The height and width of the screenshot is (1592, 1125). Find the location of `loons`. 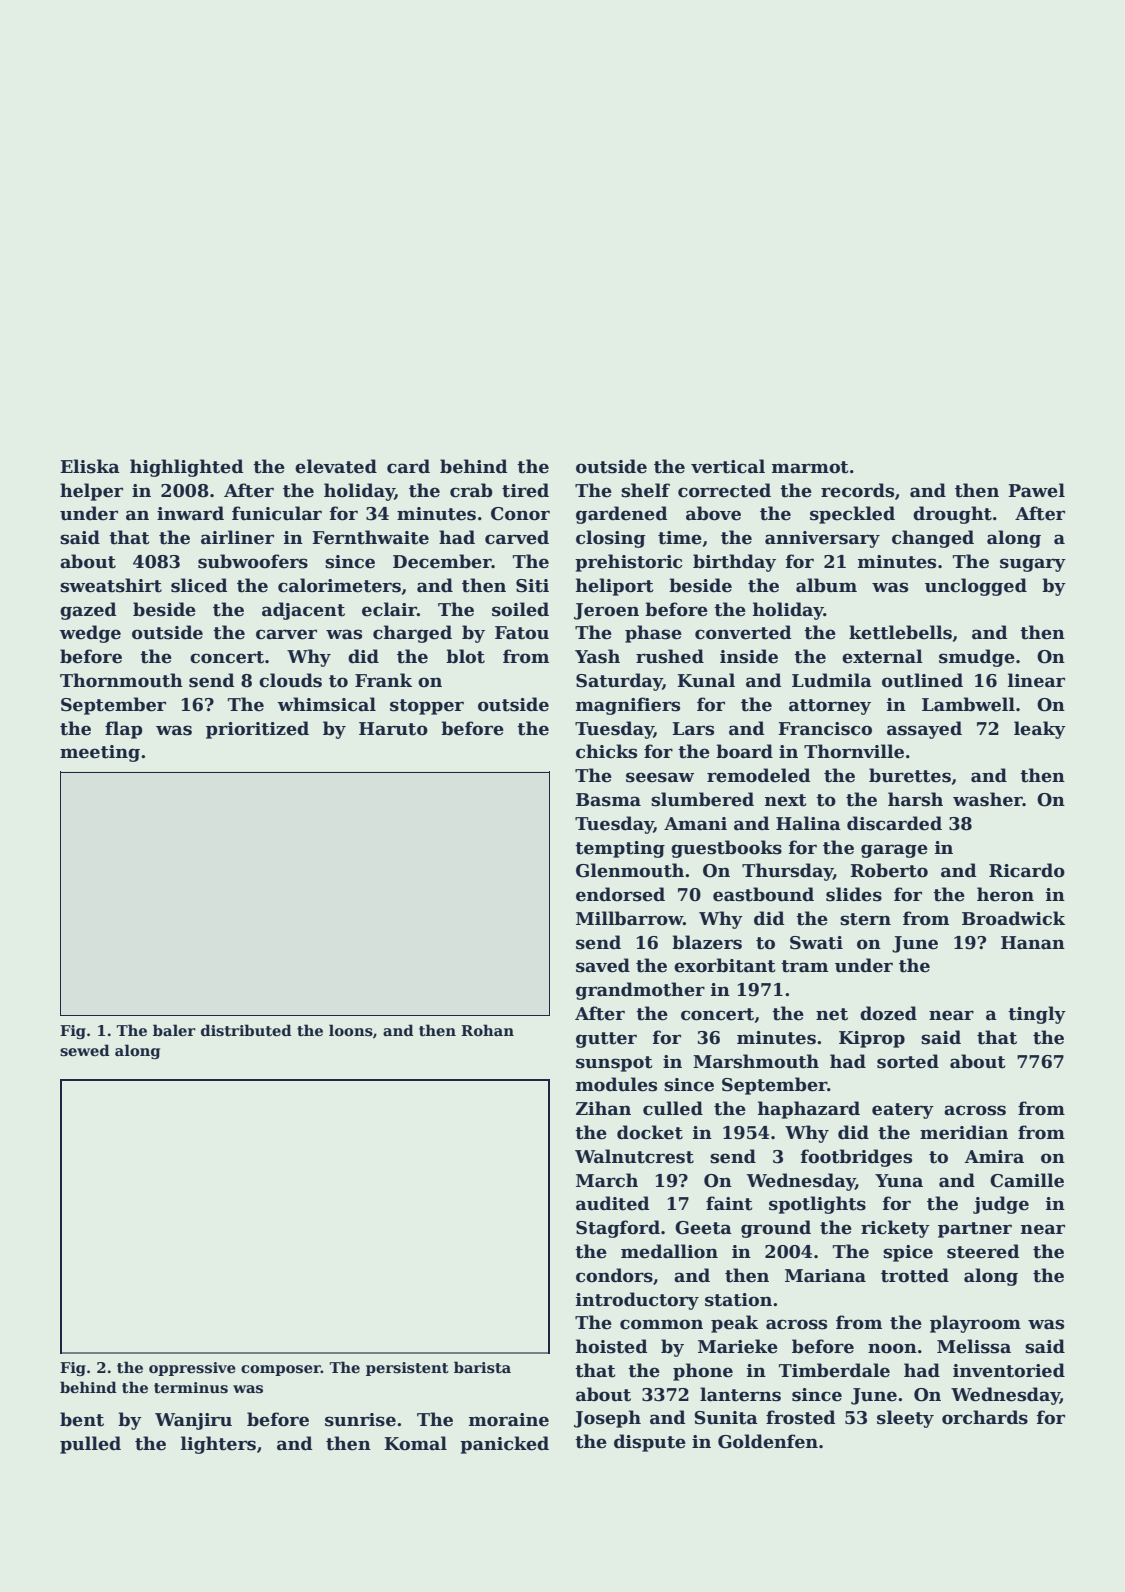

loons is located at coordinates (351, 1030).
